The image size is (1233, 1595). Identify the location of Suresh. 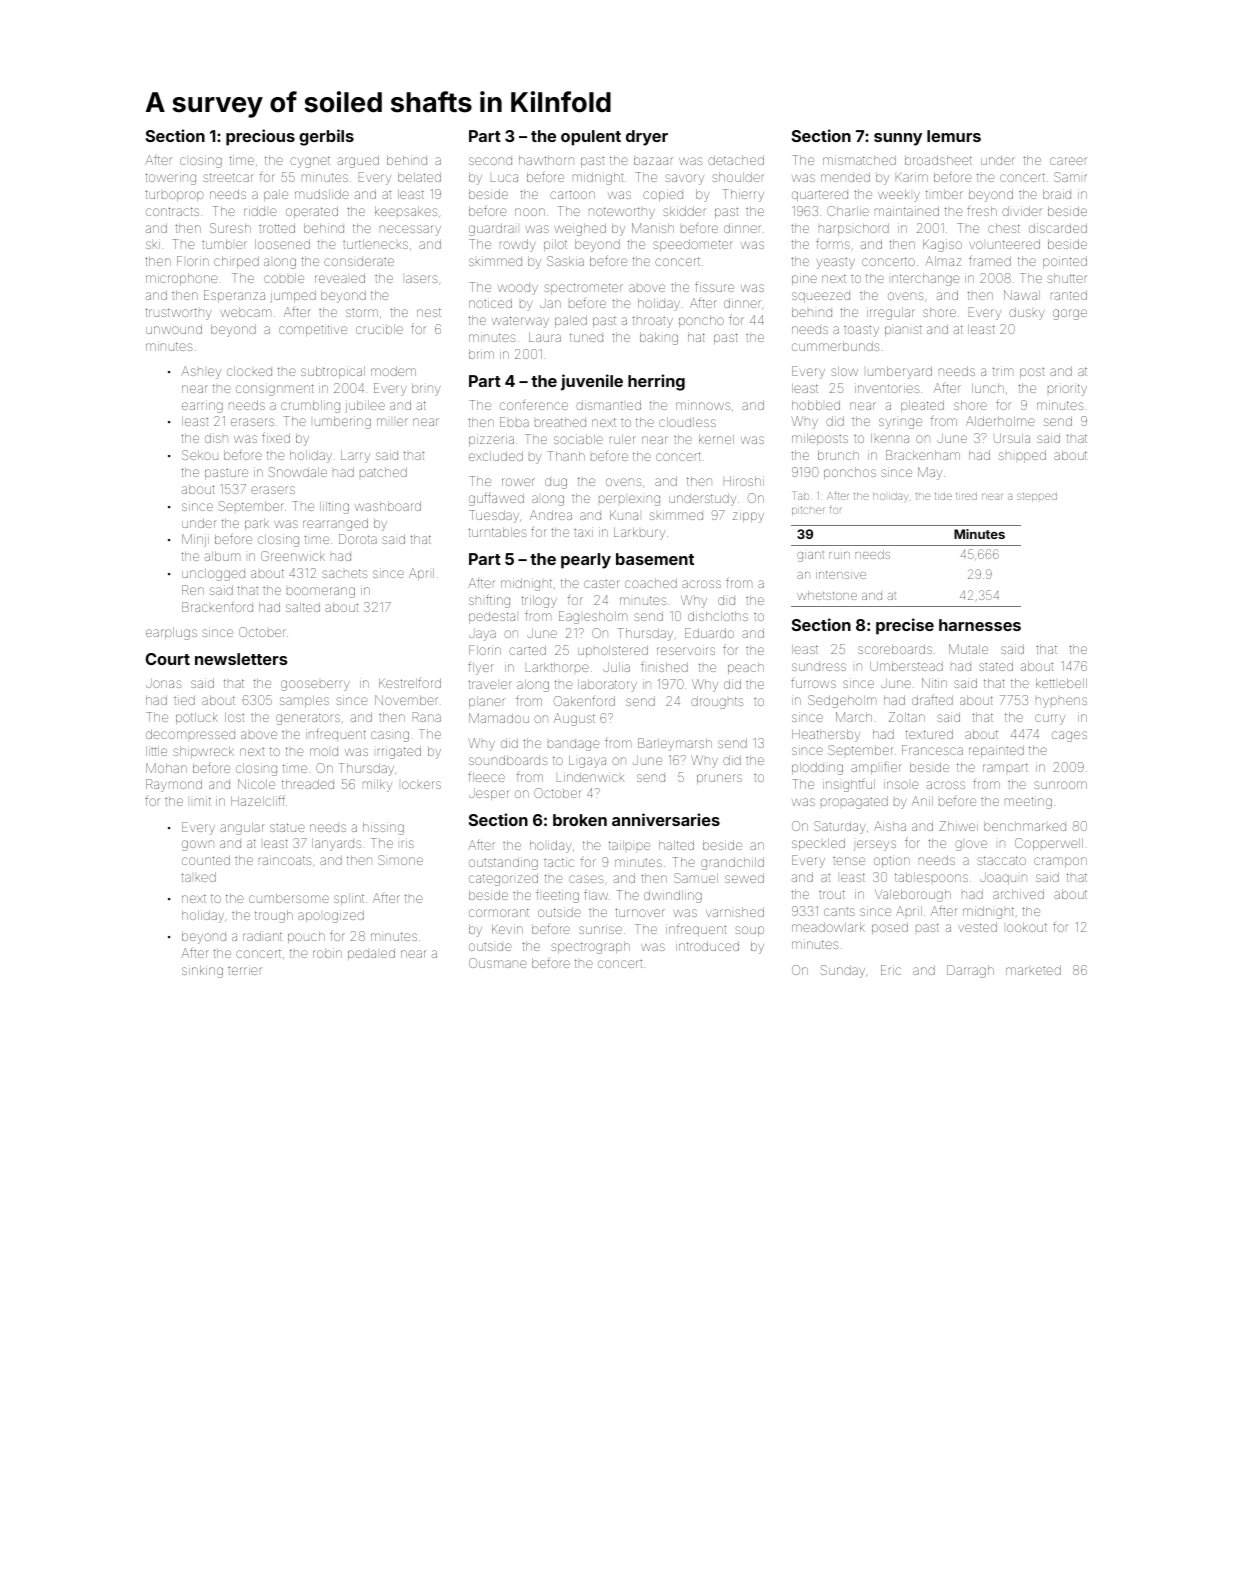
(230, 228).
